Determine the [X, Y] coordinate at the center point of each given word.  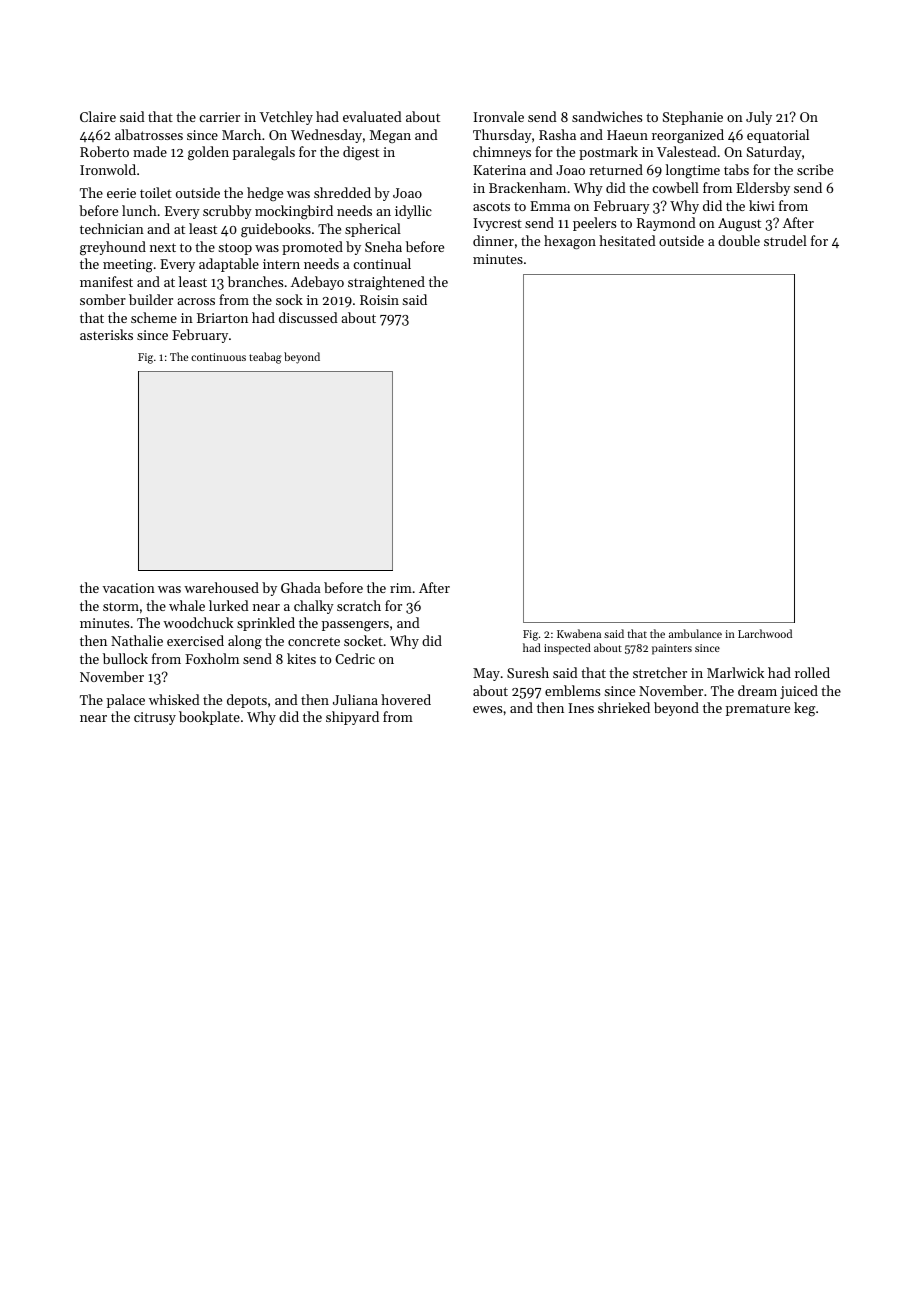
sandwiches [607, 116]
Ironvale [498, 116]
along [245, 642]
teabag [265, 358]
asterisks [106, 334]
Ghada [301, 587]
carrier [219, 117]
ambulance [695, 633]
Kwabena [579, 633]
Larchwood [765, 633]
